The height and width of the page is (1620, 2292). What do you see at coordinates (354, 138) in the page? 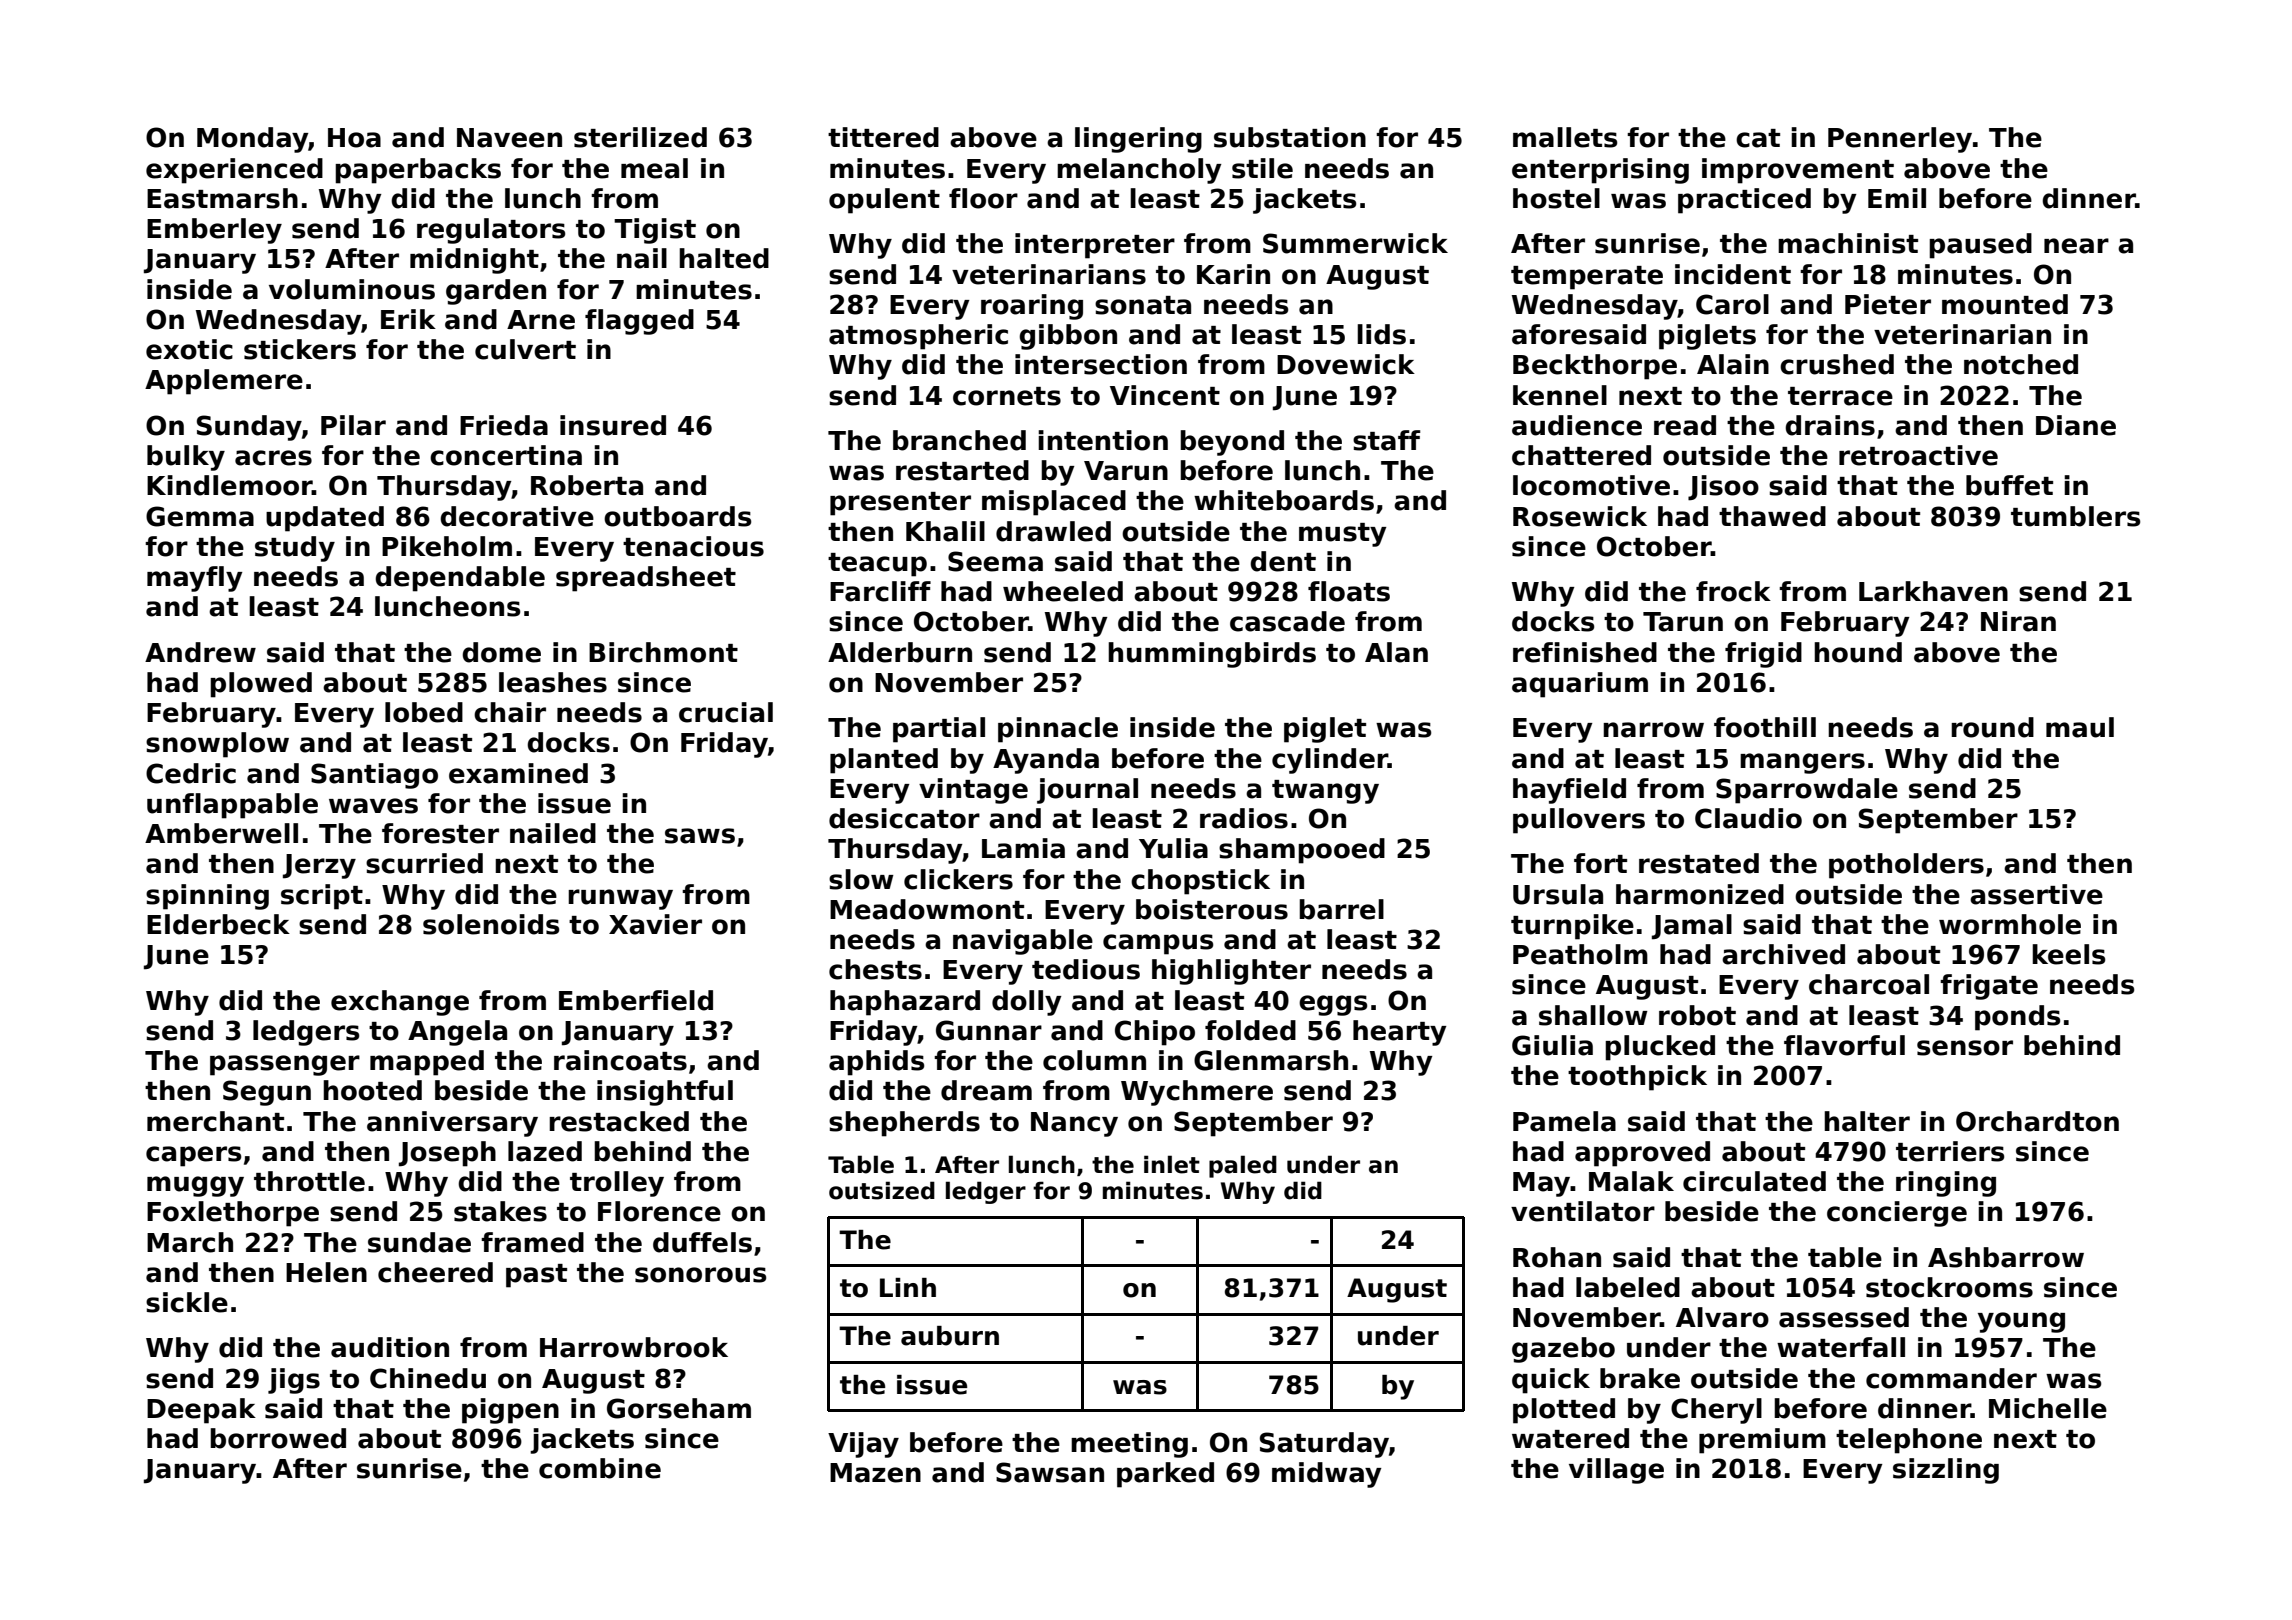
I see `Hoa` at bounding box center [354, 138].
